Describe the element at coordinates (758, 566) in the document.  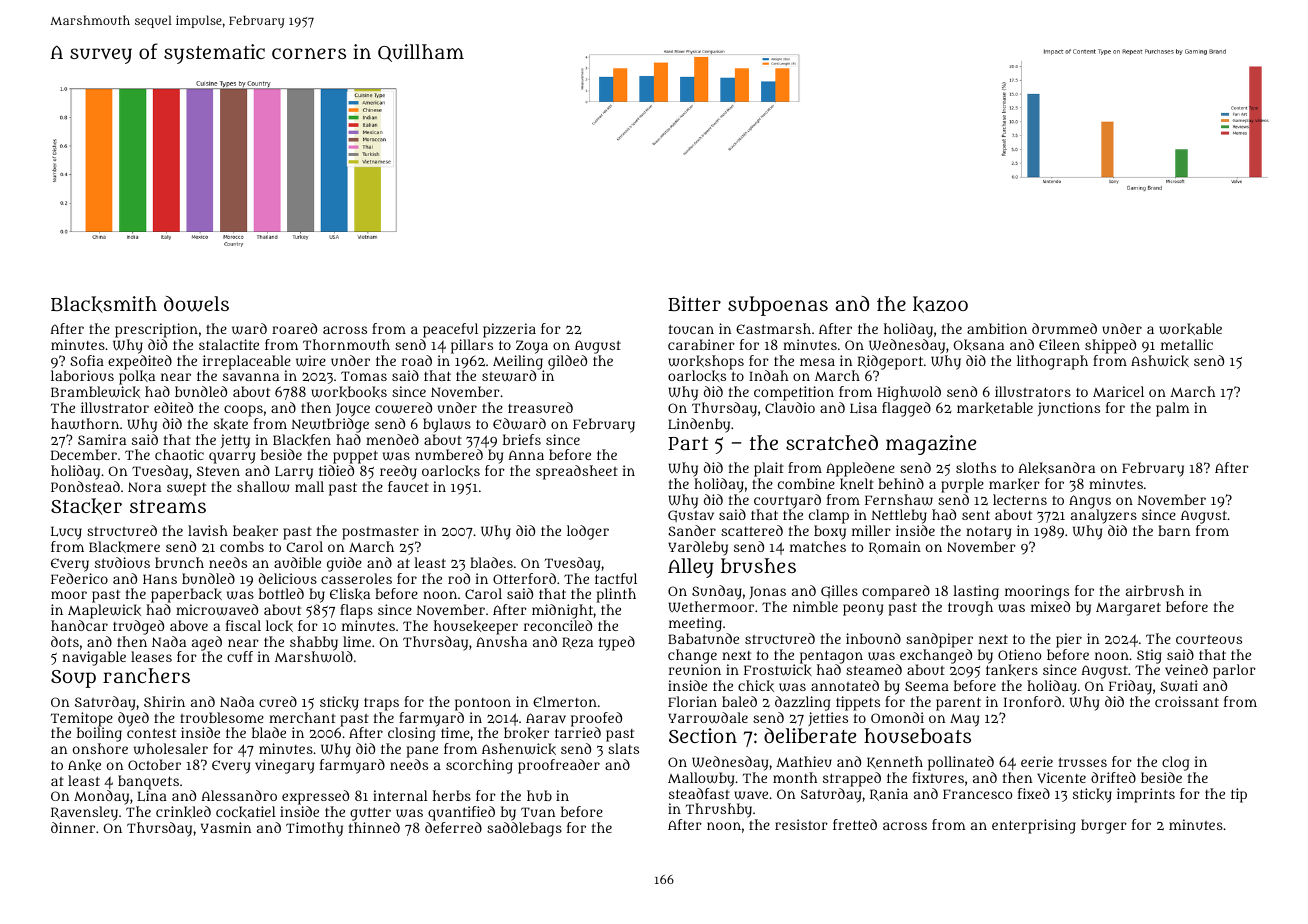
I see `brushes` at that location.
